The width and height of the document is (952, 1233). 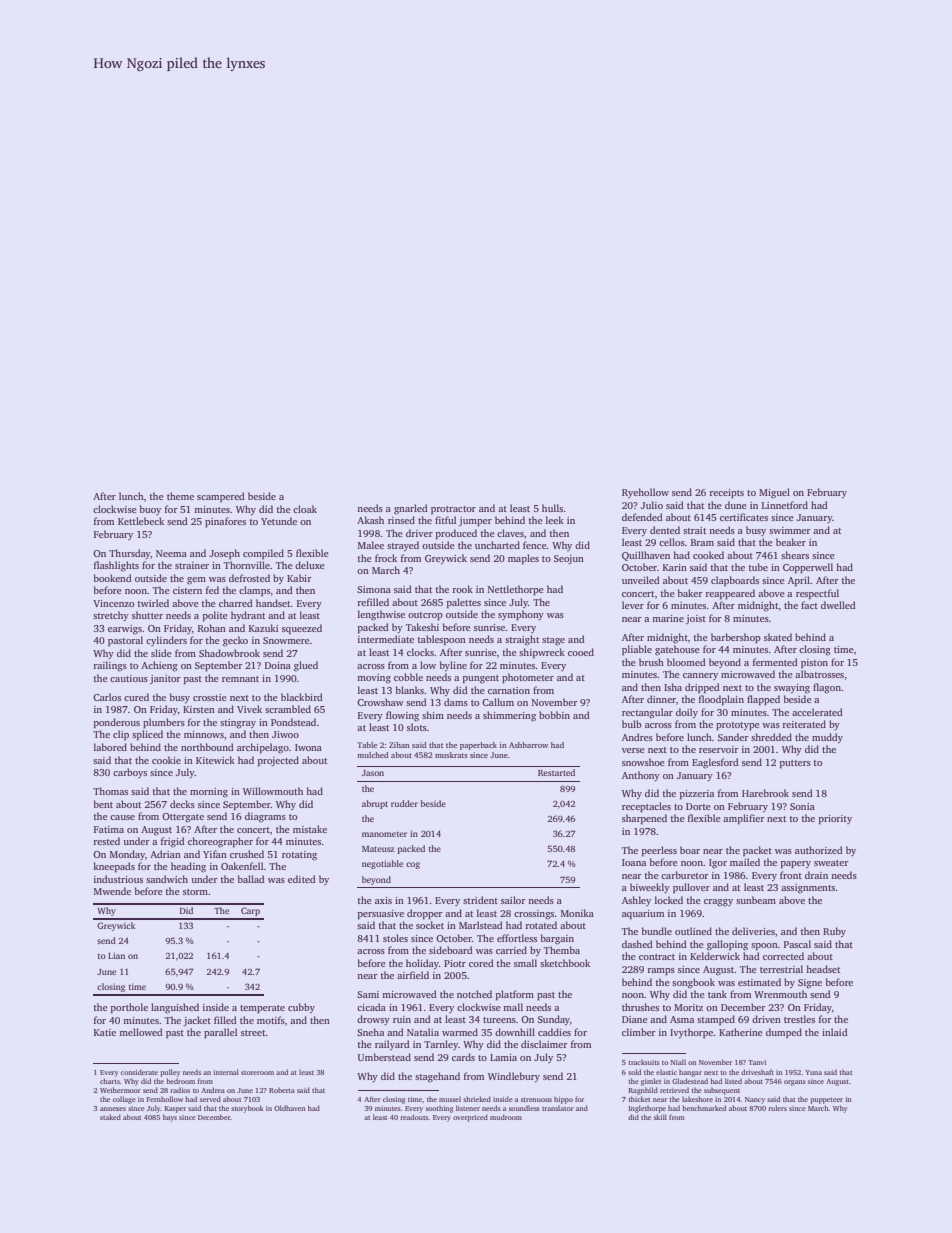 I want to click on sharpened, so click(x=644, y=819).
